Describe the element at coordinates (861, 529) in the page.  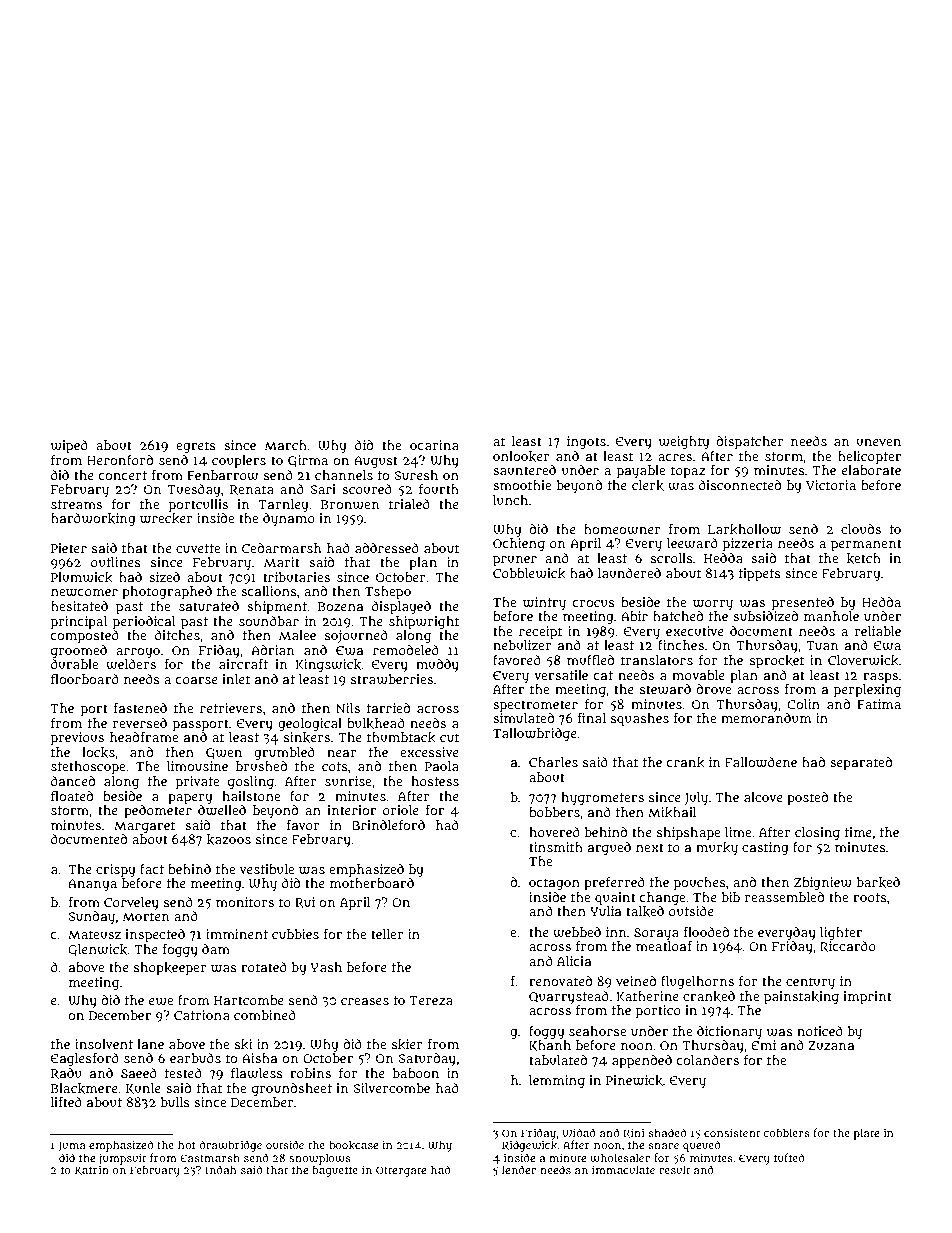
I see `clouds` at that location.
